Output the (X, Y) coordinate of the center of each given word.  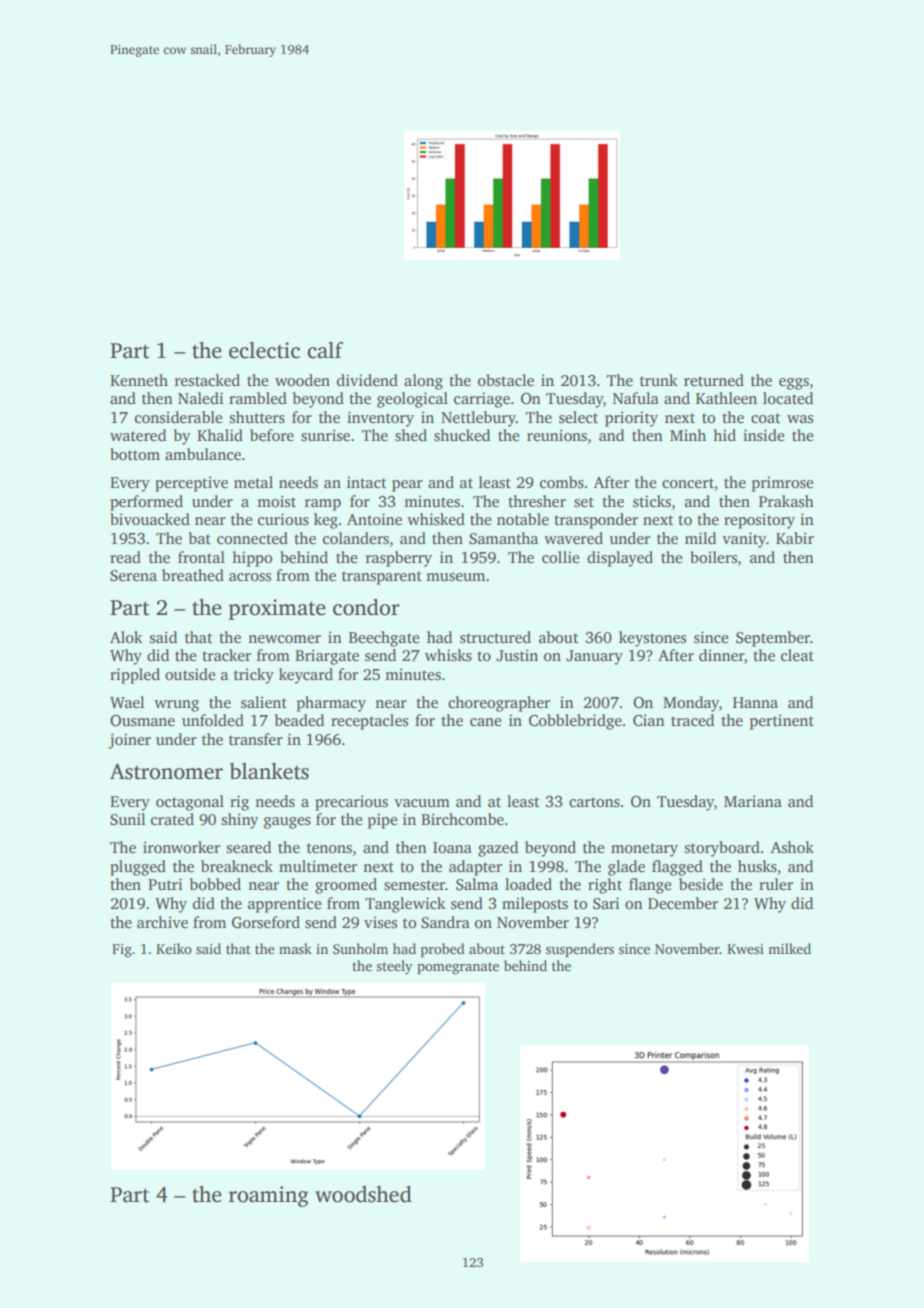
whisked (436, 519)
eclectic (264, 350)
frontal (201, 557)
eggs (794, 384)
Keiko (174, 948)
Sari (606, 903)
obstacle (506, 380)
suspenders (580, 950)
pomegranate (458, 968)
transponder (596, 521)
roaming (269, 1196)
